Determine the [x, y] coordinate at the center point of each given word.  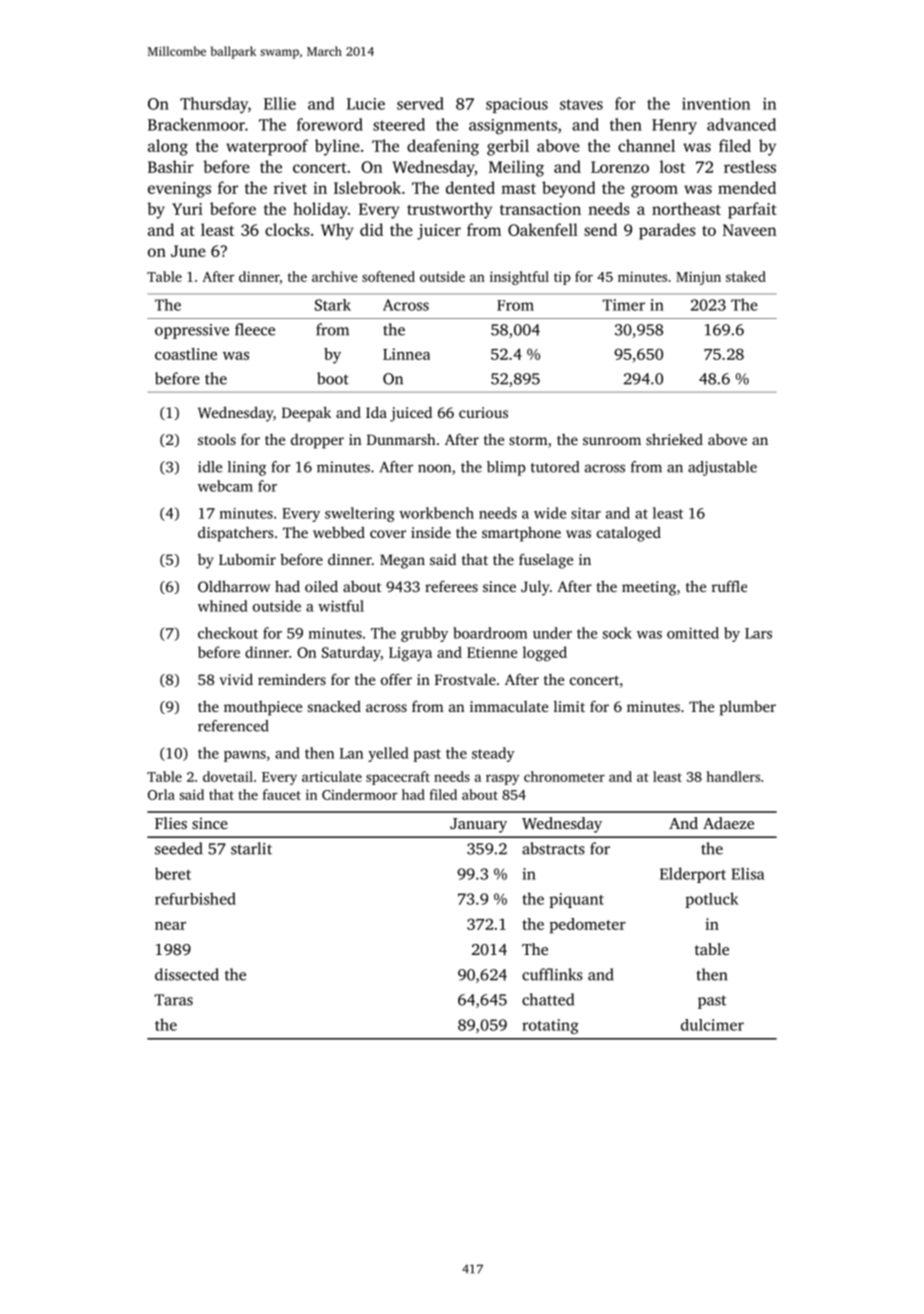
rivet [290, 188]
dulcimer [712, 1025]
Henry [674, 126]
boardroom [490, 633]
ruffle [729, 586]
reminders [292, 679]
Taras [174, 1000]
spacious [517, 105]
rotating [550, 1026]
